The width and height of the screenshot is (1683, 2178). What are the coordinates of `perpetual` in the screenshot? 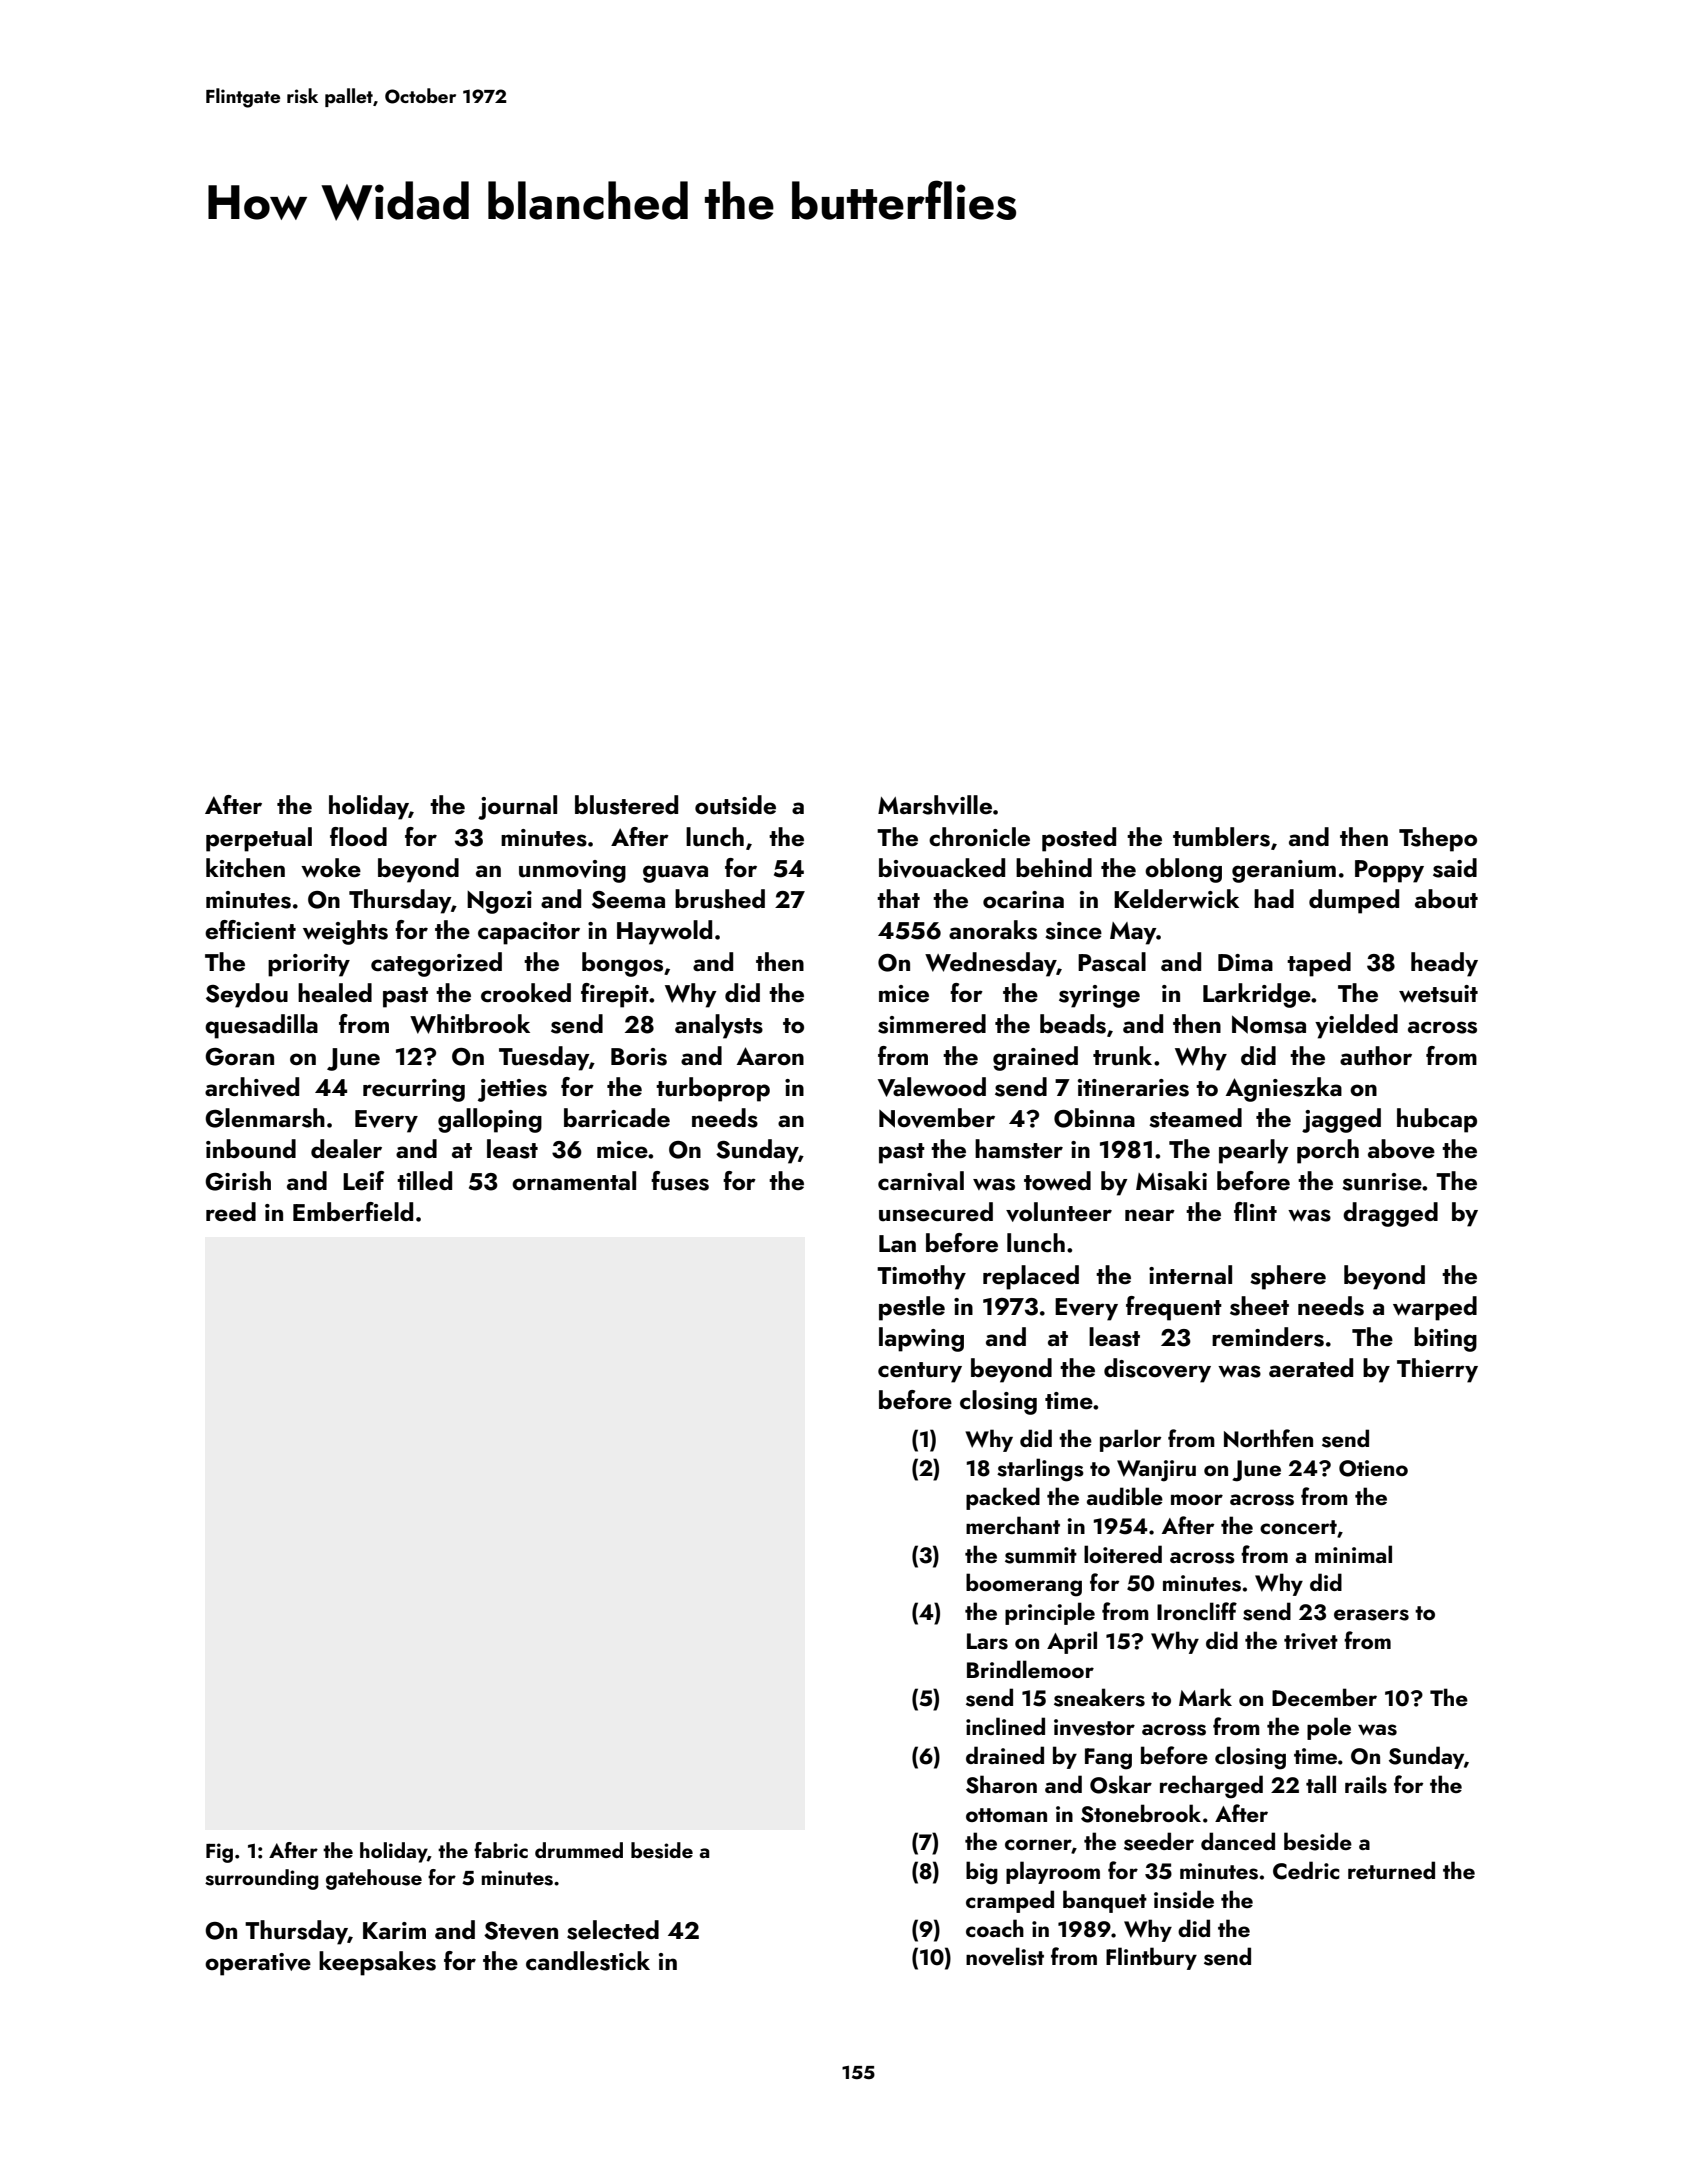 It's located at (259, 839).
